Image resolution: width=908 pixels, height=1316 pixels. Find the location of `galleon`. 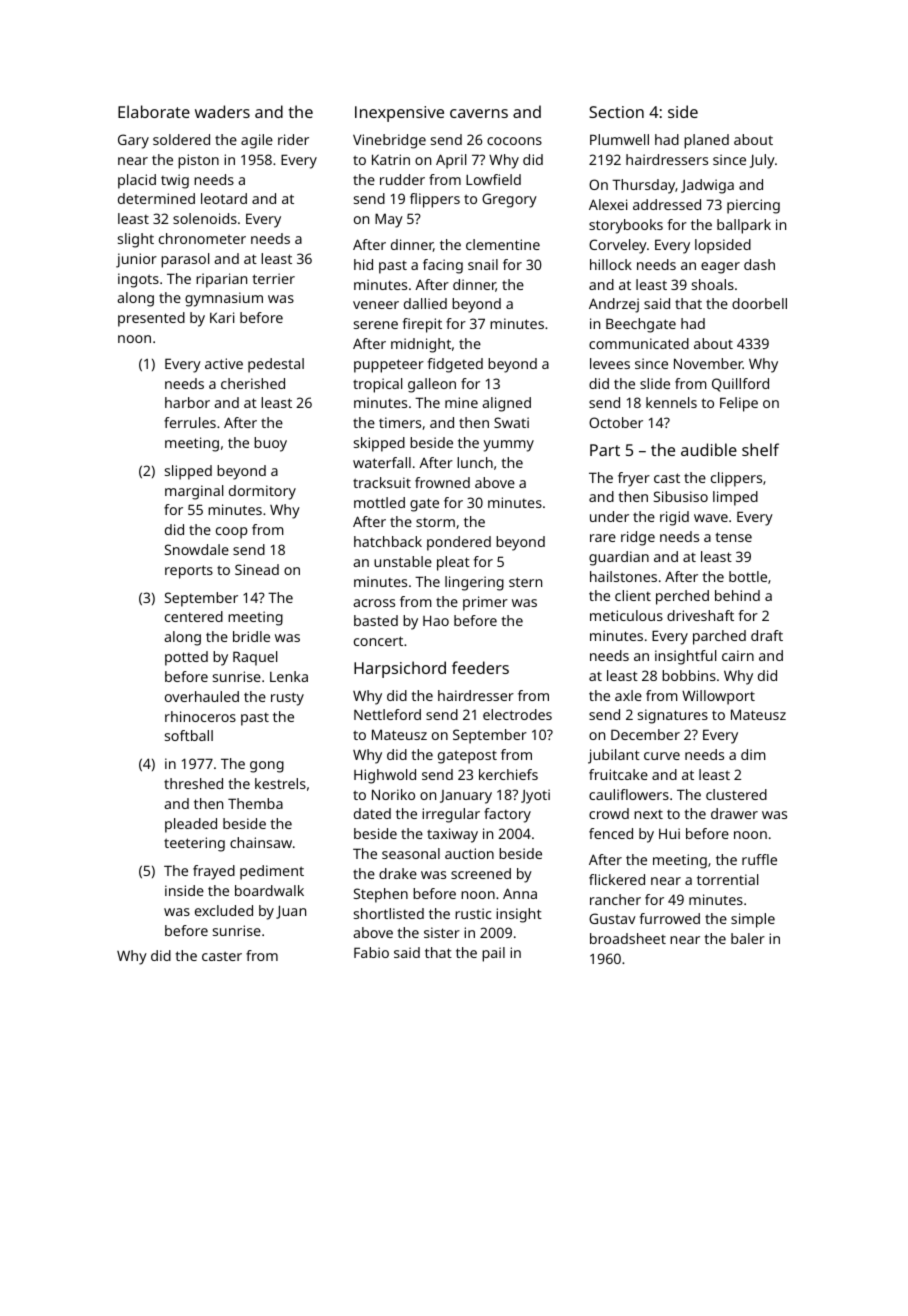

galleon is located at coordinates (432, 385).
